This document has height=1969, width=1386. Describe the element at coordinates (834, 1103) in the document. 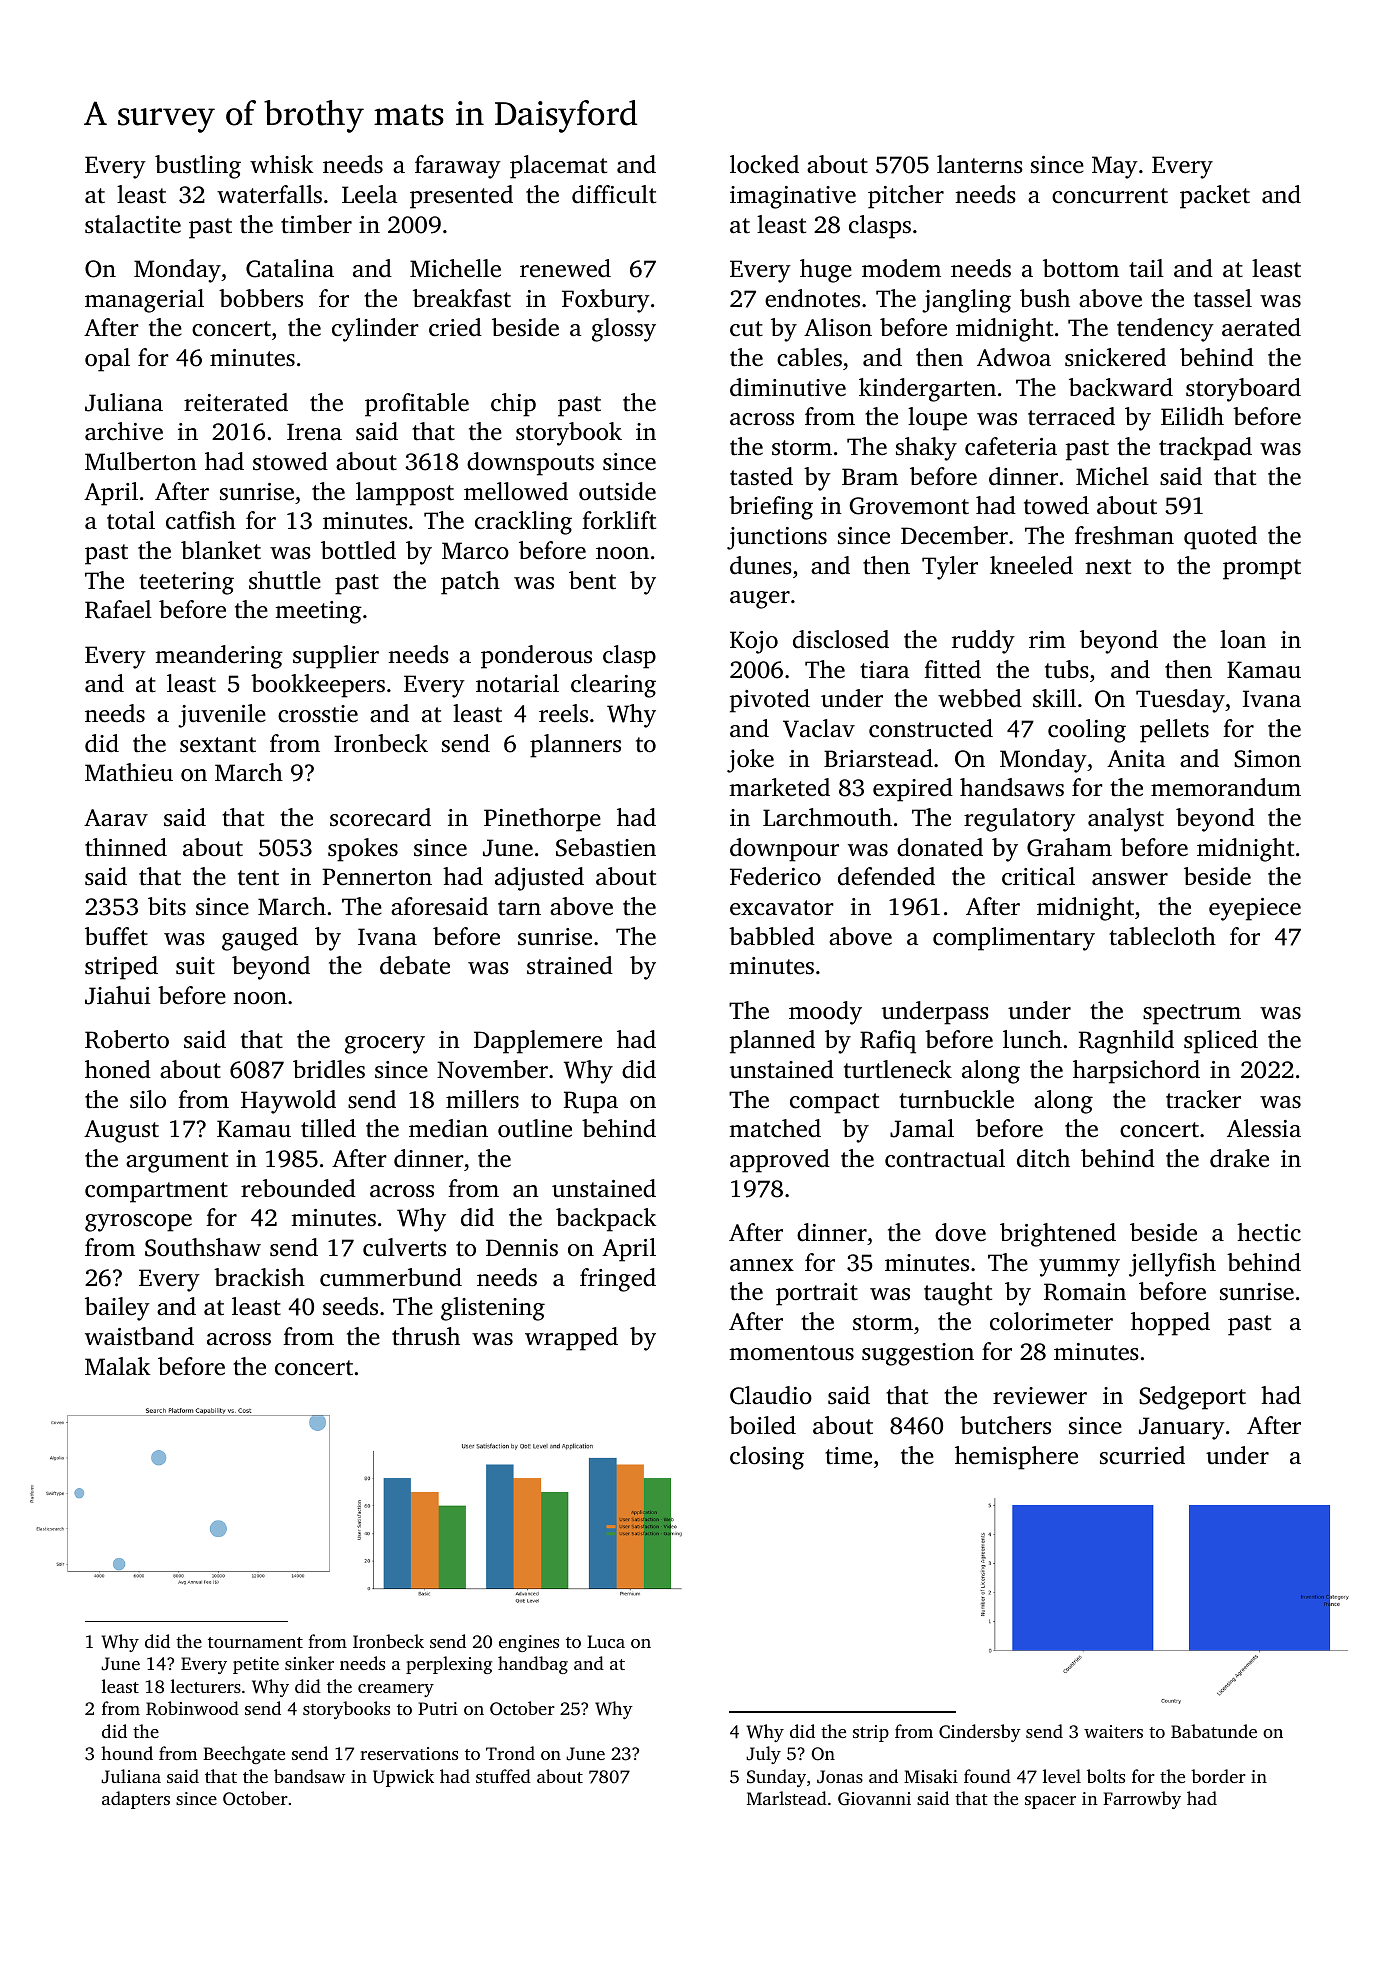

I see `compact` at that location.
